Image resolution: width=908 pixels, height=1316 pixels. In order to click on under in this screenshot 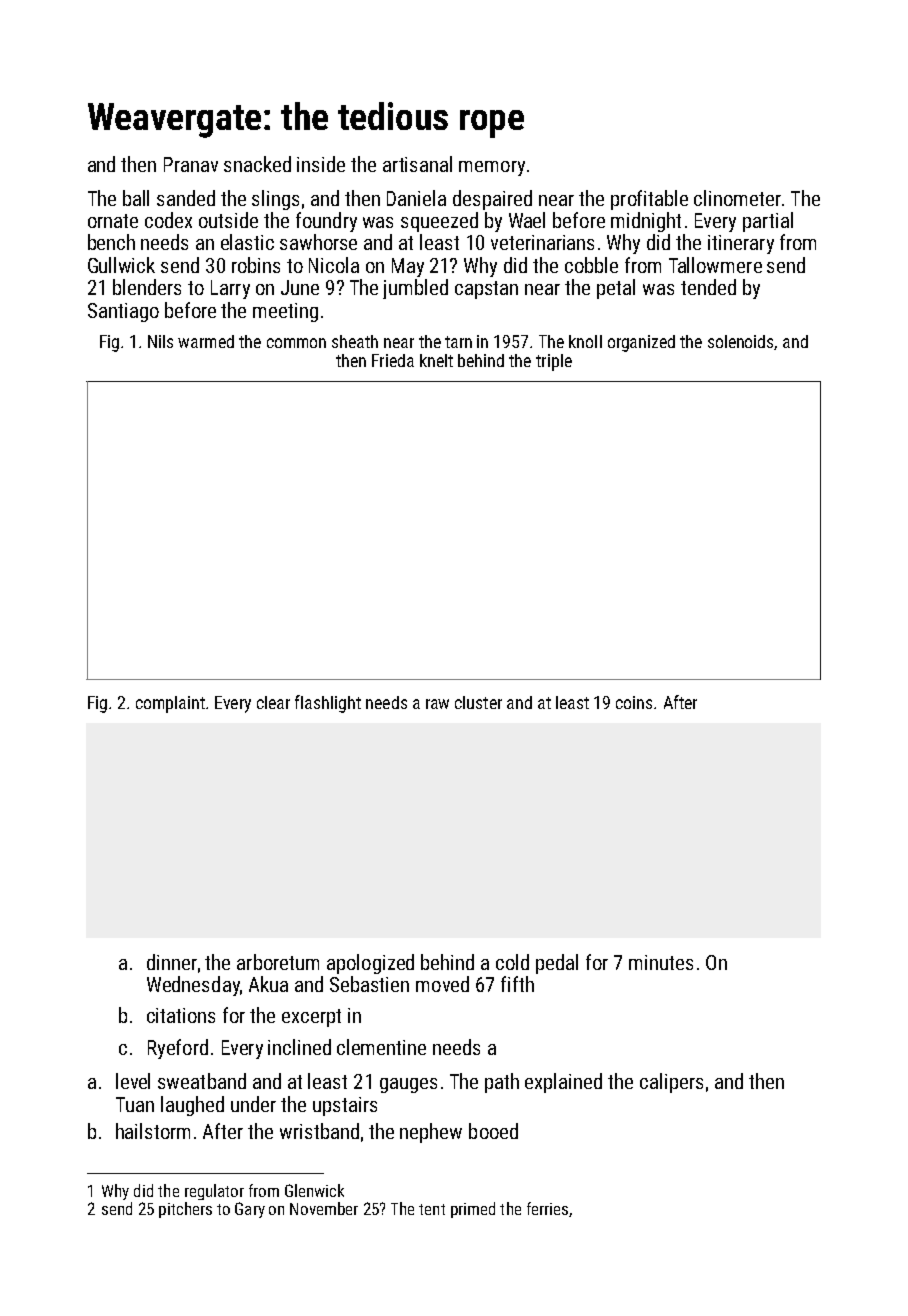, I will do `click(253, 1104)`.
